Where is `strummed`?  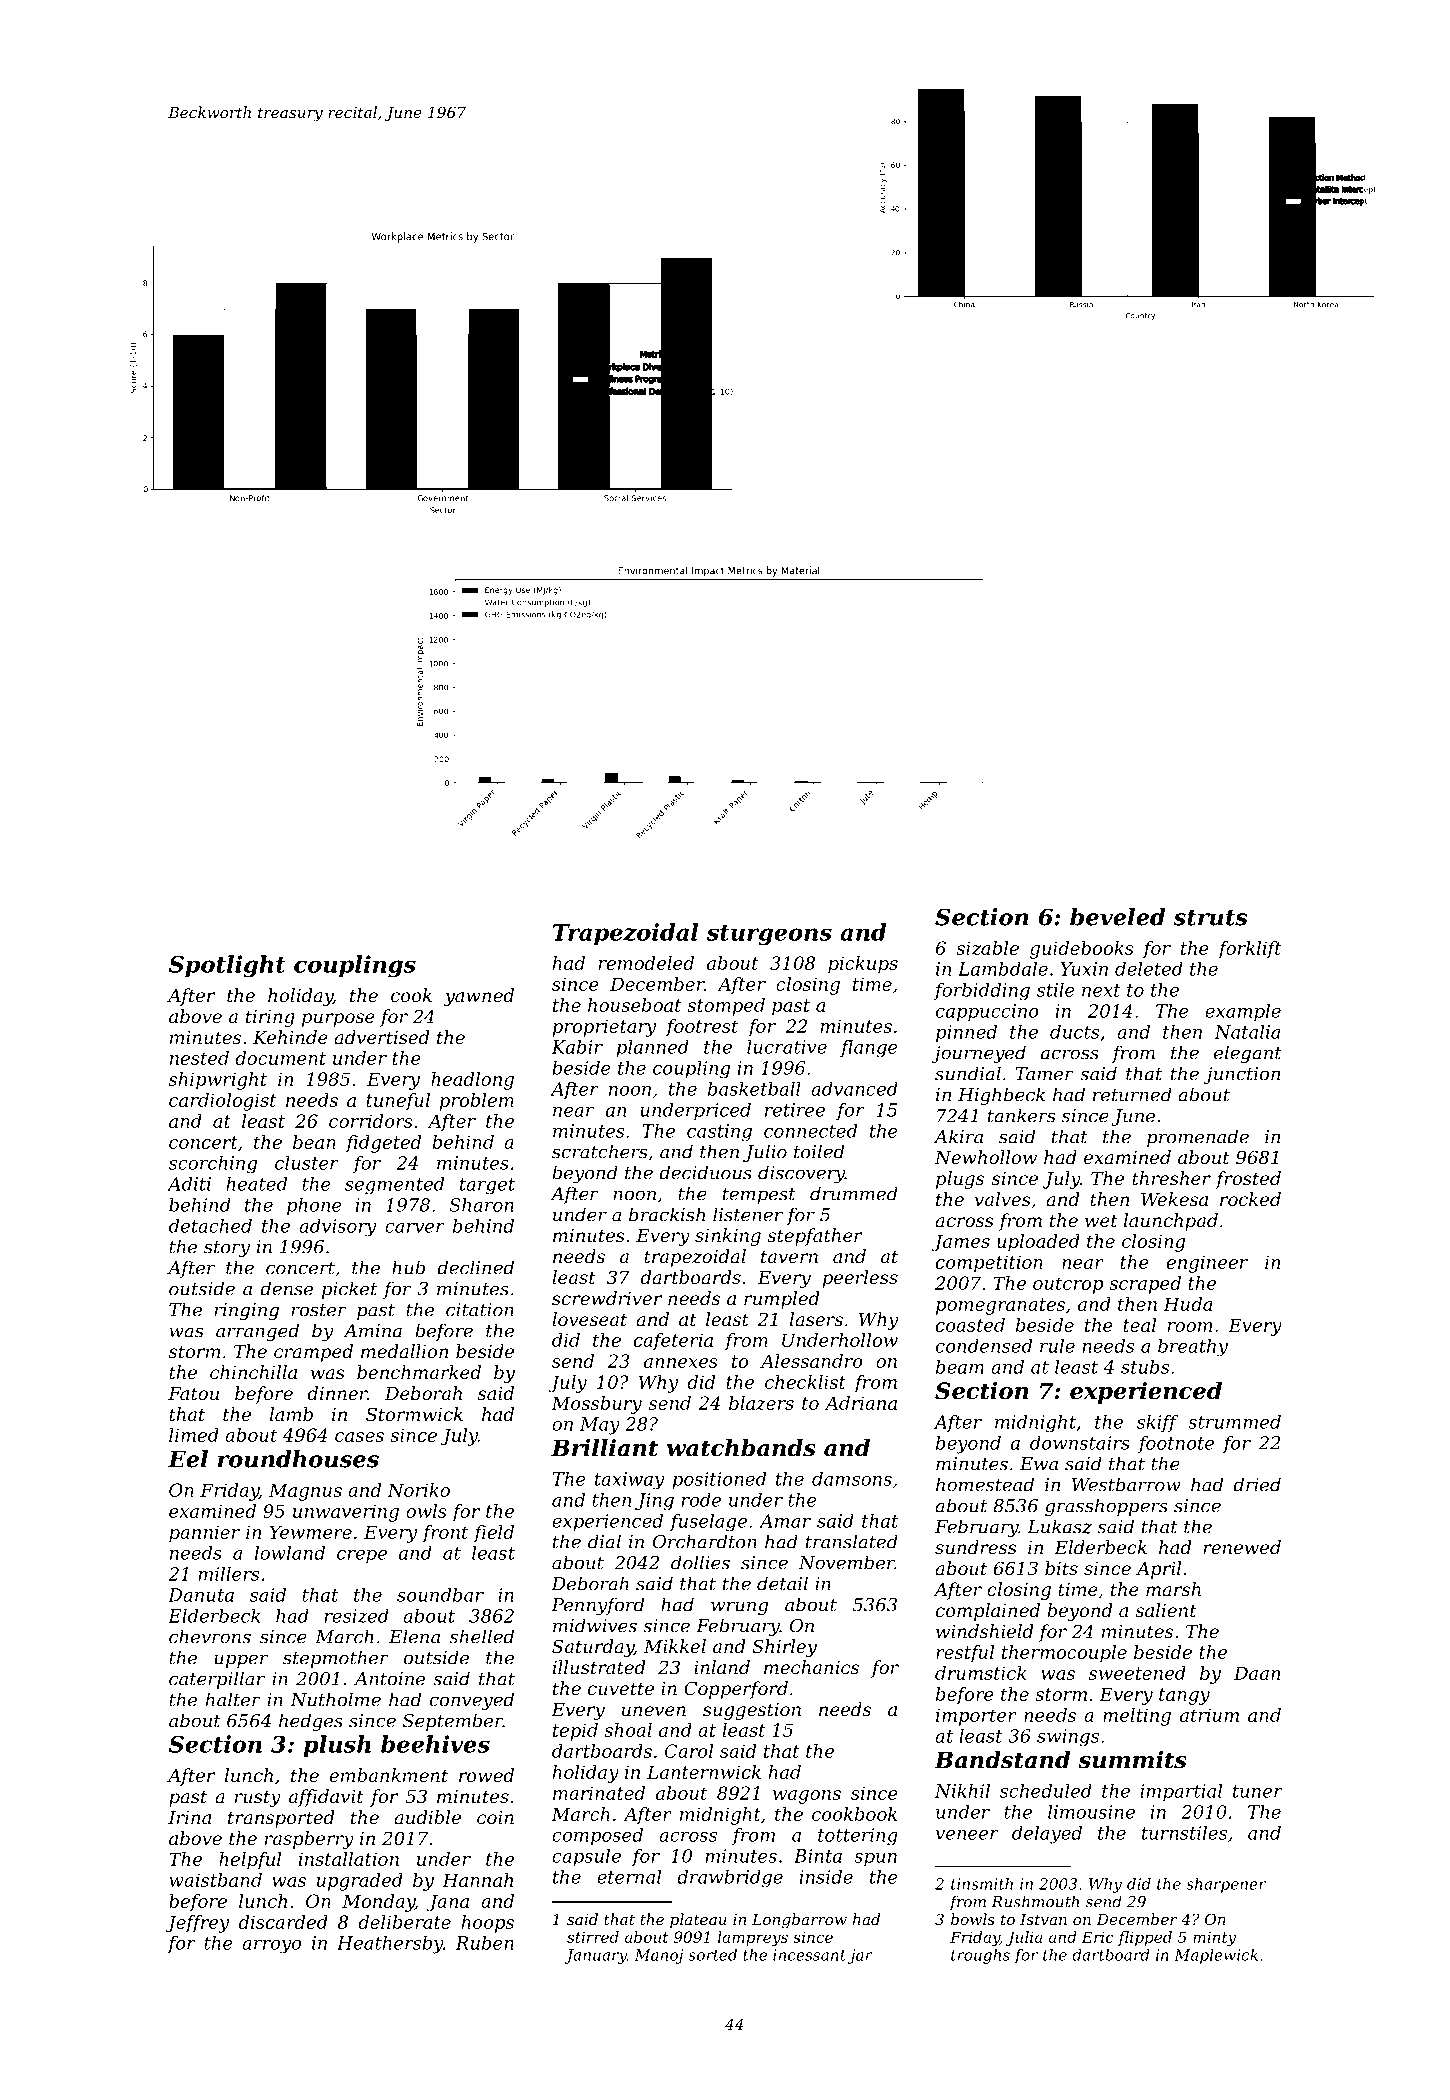
strummed is located at coordinates (1234, 1422).
